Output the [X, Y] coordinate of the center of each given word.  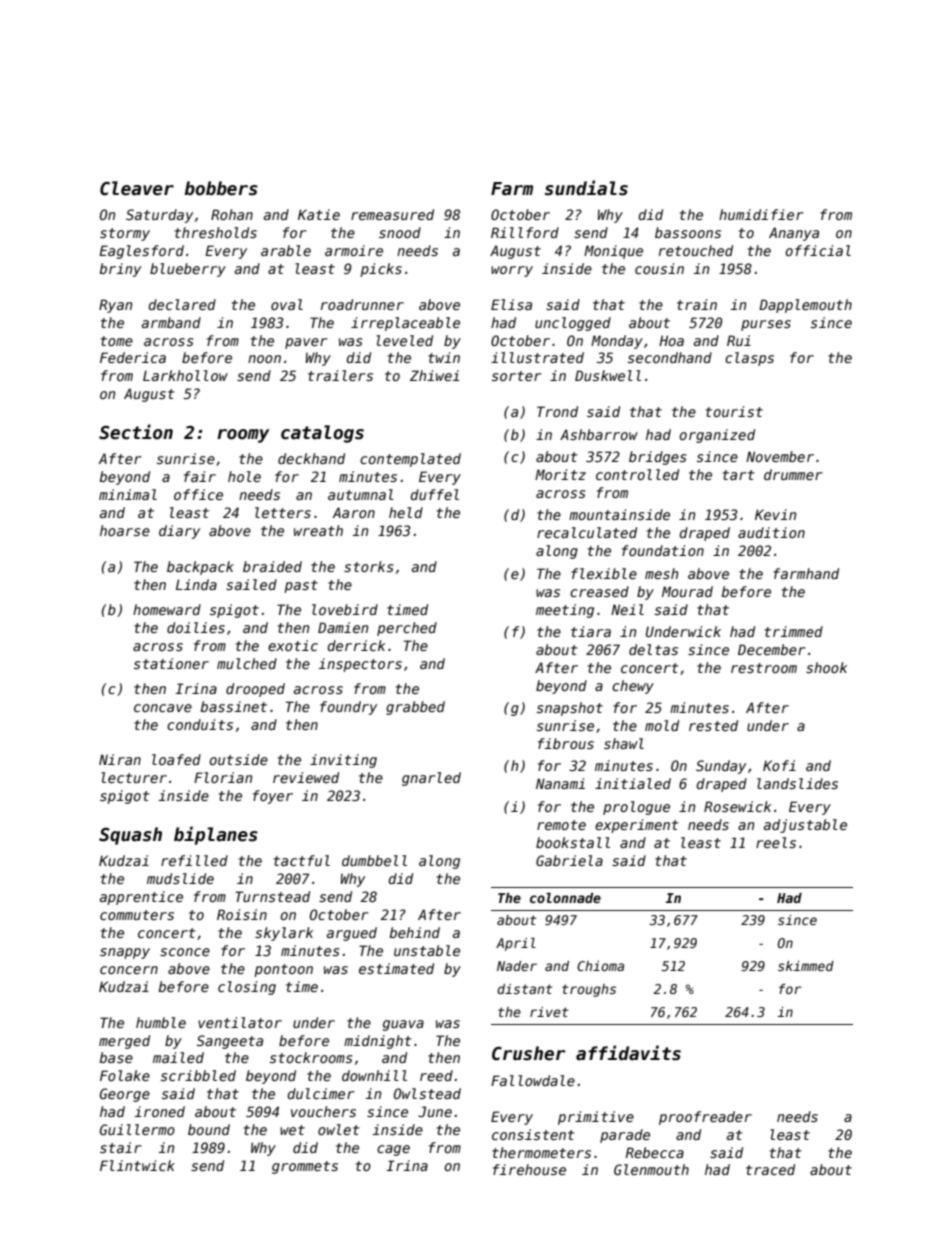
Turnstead [272, 896]
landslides [797, 783]
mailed [178, 1057]
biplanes [216, 835]
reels [776, 842]
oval [287, 304]
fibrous [566, 743]
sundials [586, 188]
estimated [396, 968]
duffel [434, 494]
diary [179, 532]
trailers [340, 375]
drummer [793, 474]
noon [264, 359]
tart [738, 475]
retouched [696, 250]
